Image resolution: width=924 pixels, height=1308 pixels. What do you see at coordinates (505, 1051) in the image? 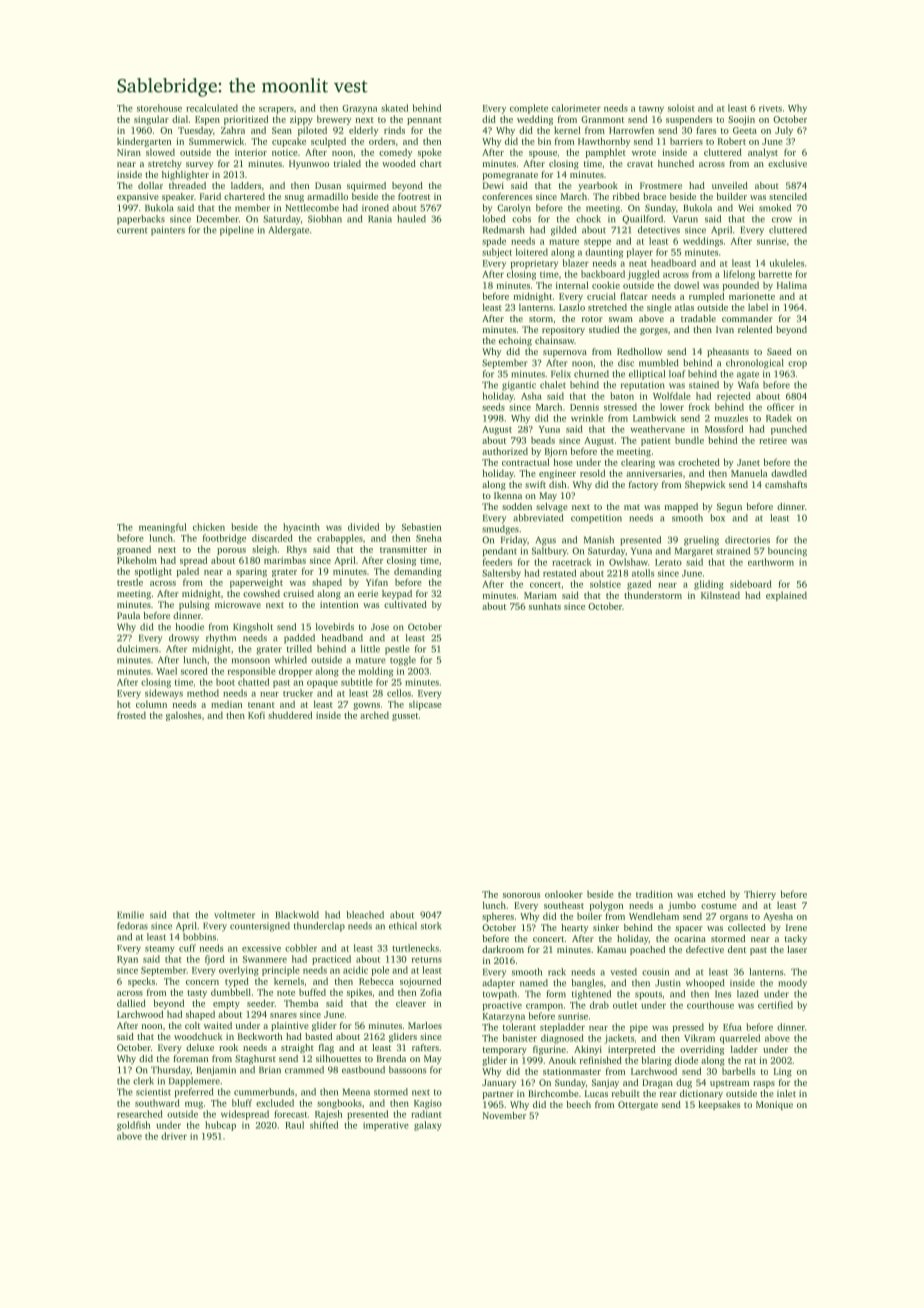
I see `temporary` at bounding box center [505, 1051].
